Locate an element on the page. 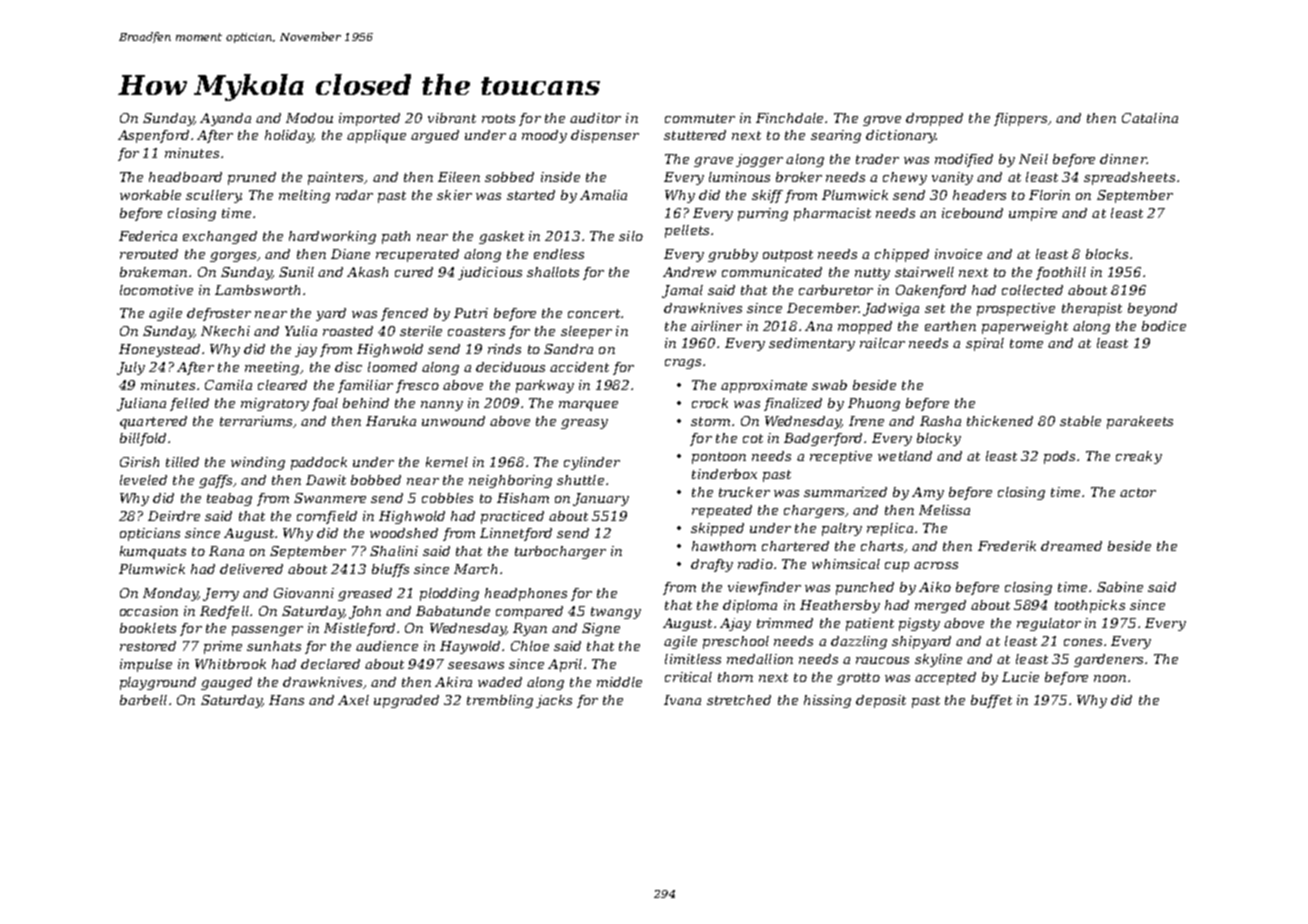  loomed is located at coordinates (392, 367).
